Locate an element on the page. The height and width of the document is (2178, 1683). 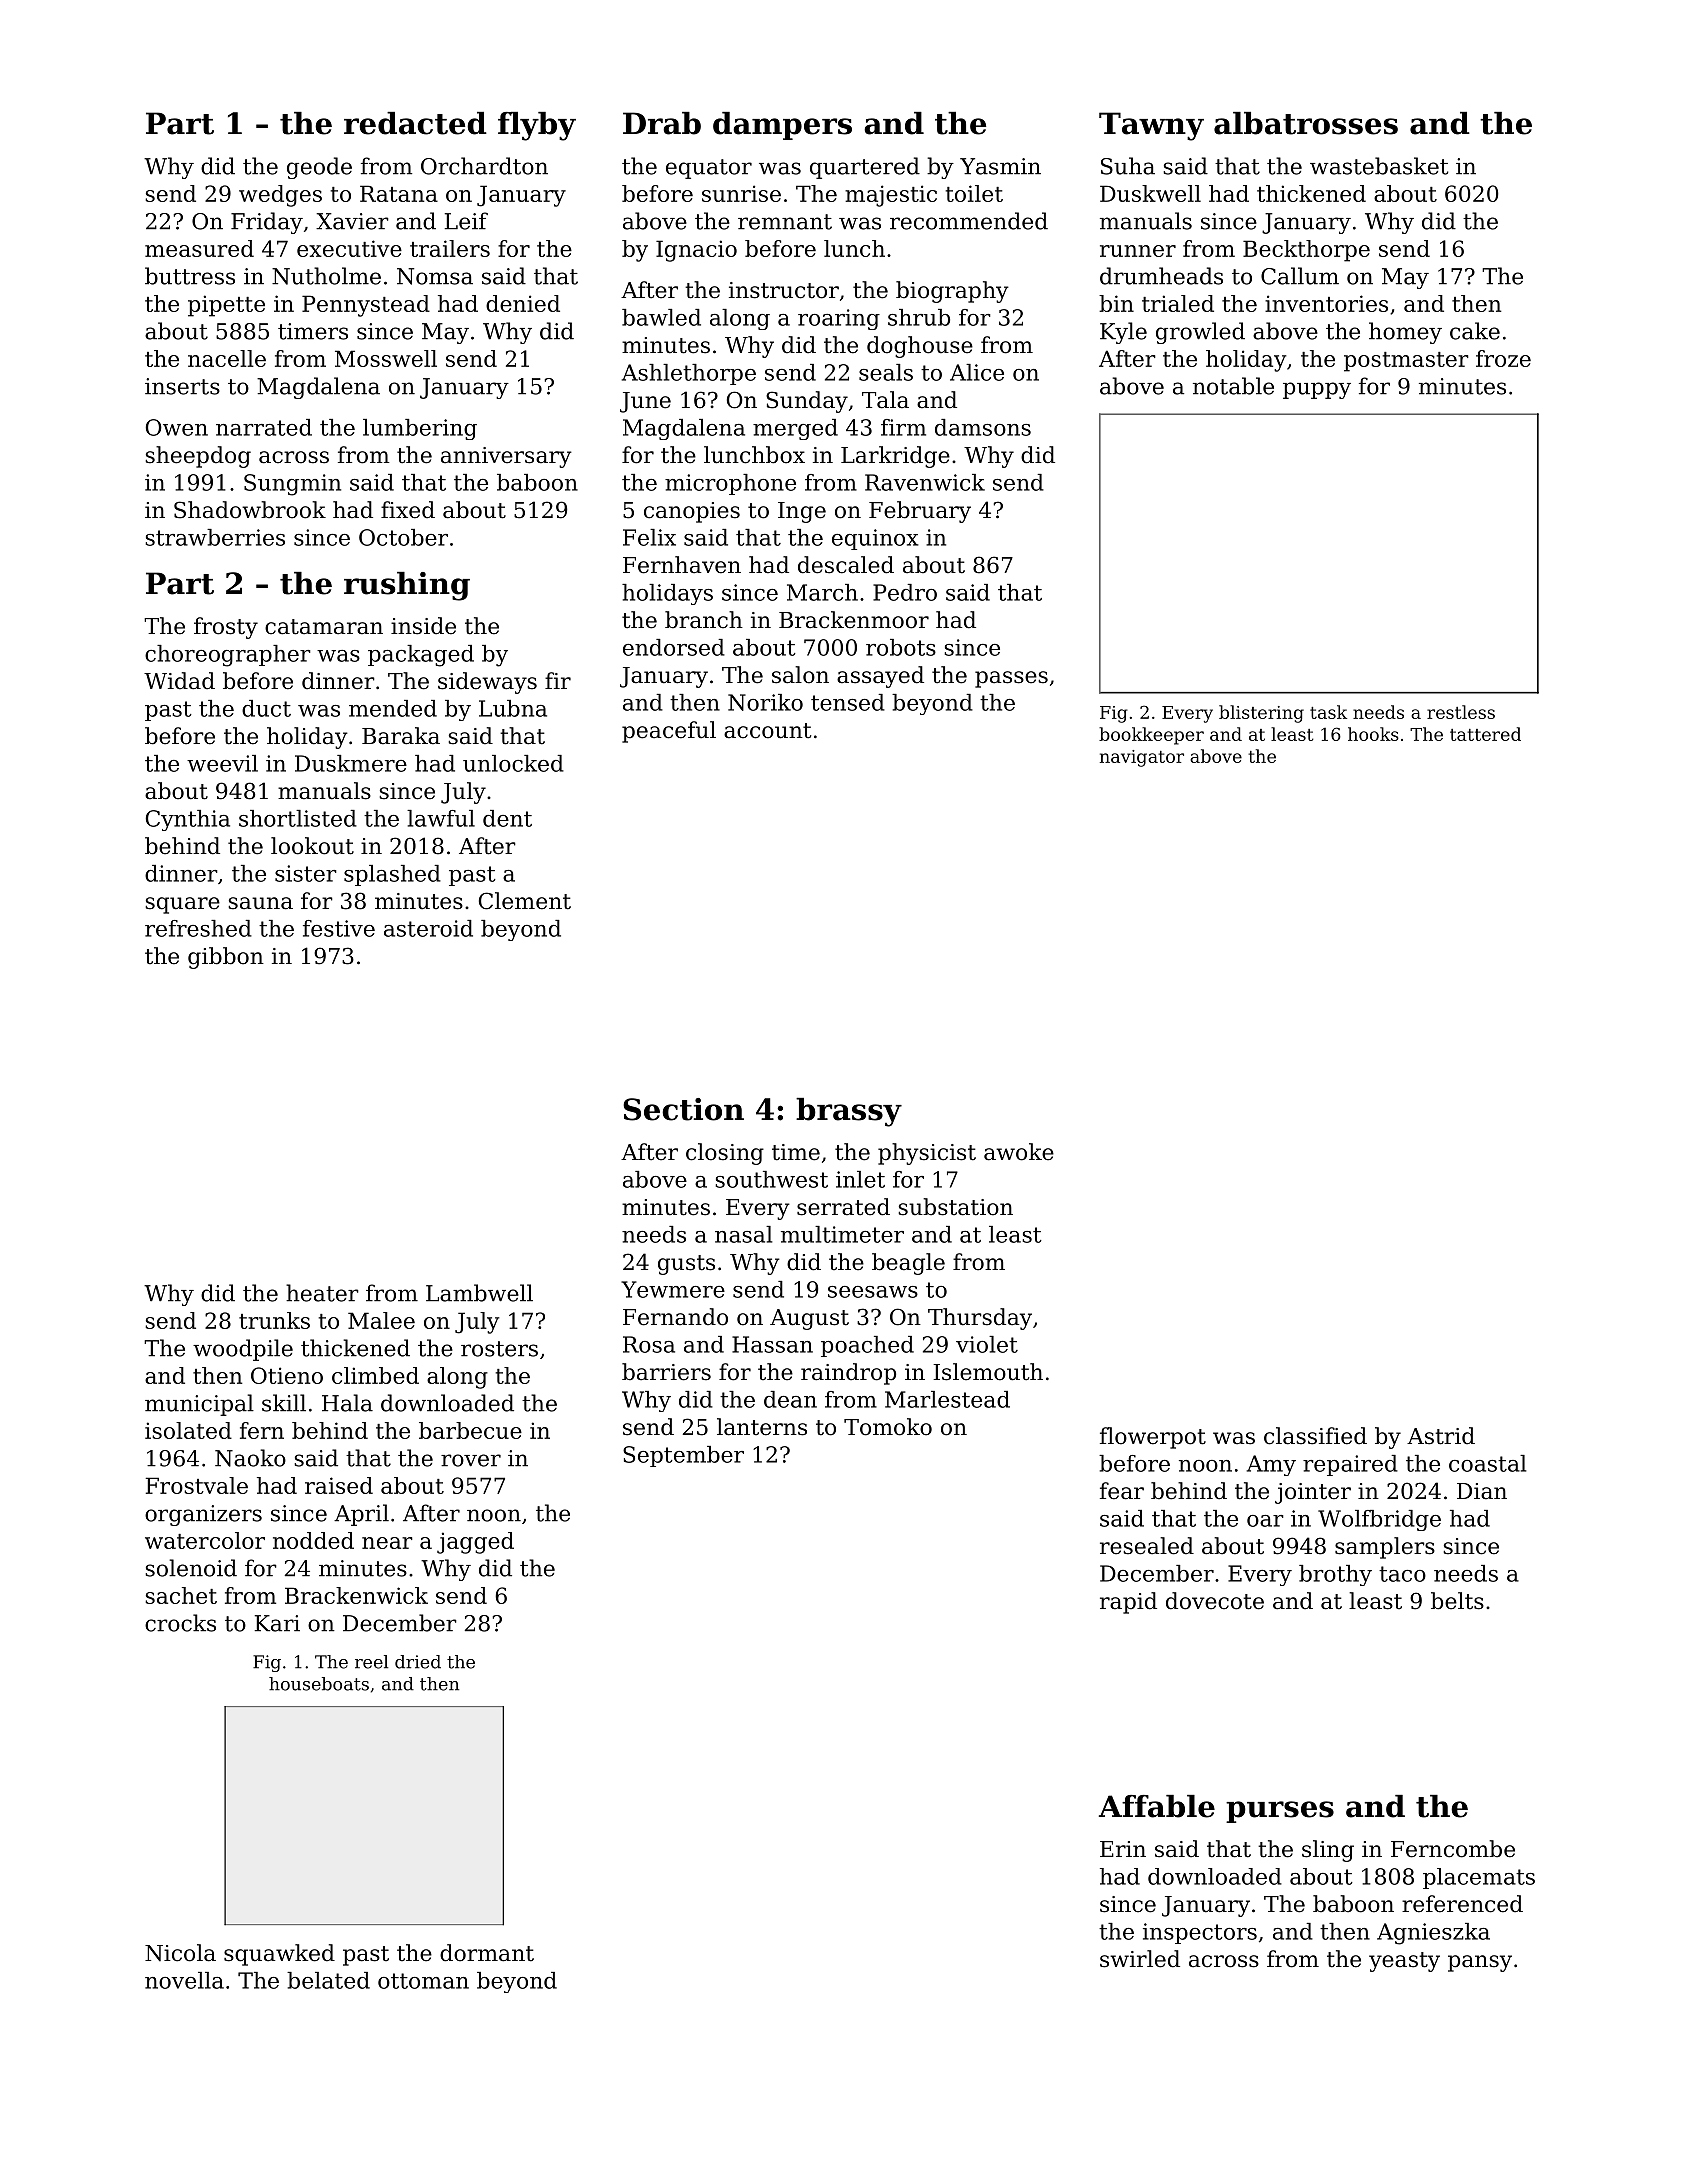
brassy is located at coordinates (849, 1112).
